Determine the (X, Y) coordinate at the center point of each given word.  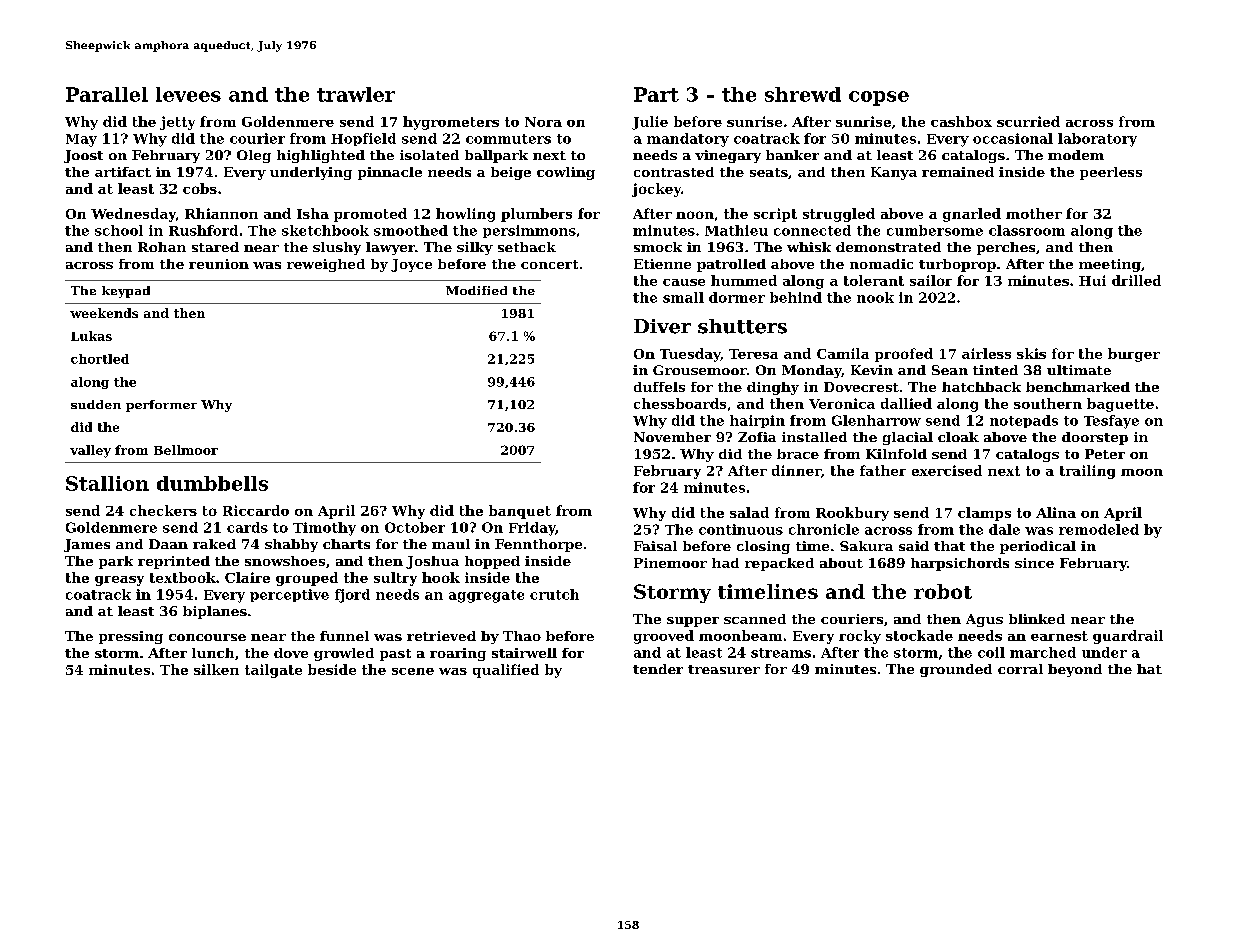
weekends (104, 313)
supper (693, 622)
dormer (737, 297)
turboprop (957, 265)
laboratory (1097, 140)
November (672, 437)
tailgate (273, 671)
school (119, 230)
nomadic (881, 264)
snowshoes (285, 561)
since (1034, 563)
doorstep (1095, 438)
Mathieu (736, 230)
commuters (508, 139)
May (81, 140)
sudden (96, 404)
